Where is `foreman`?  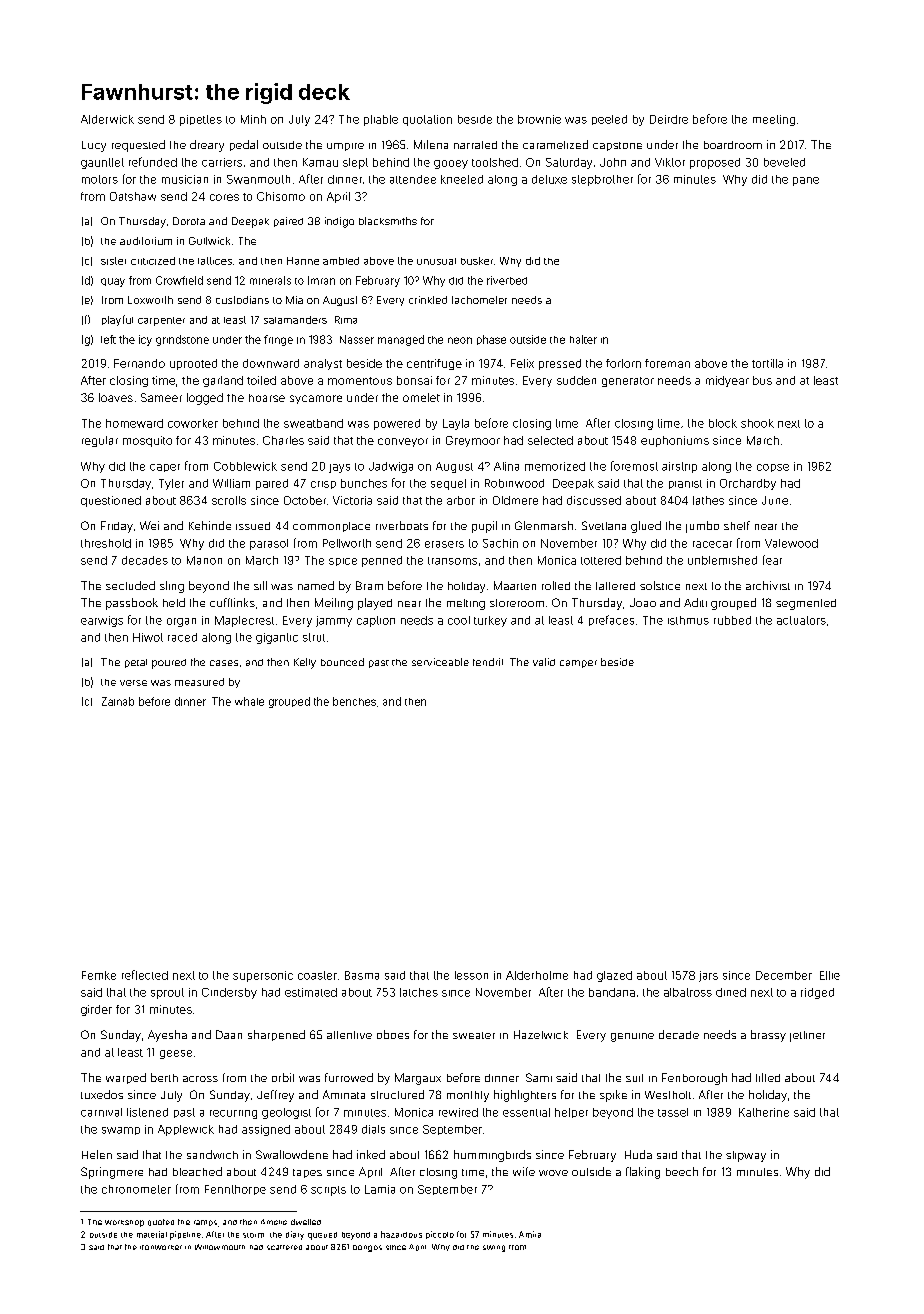 foreman is located at coordinates (667, 363).
